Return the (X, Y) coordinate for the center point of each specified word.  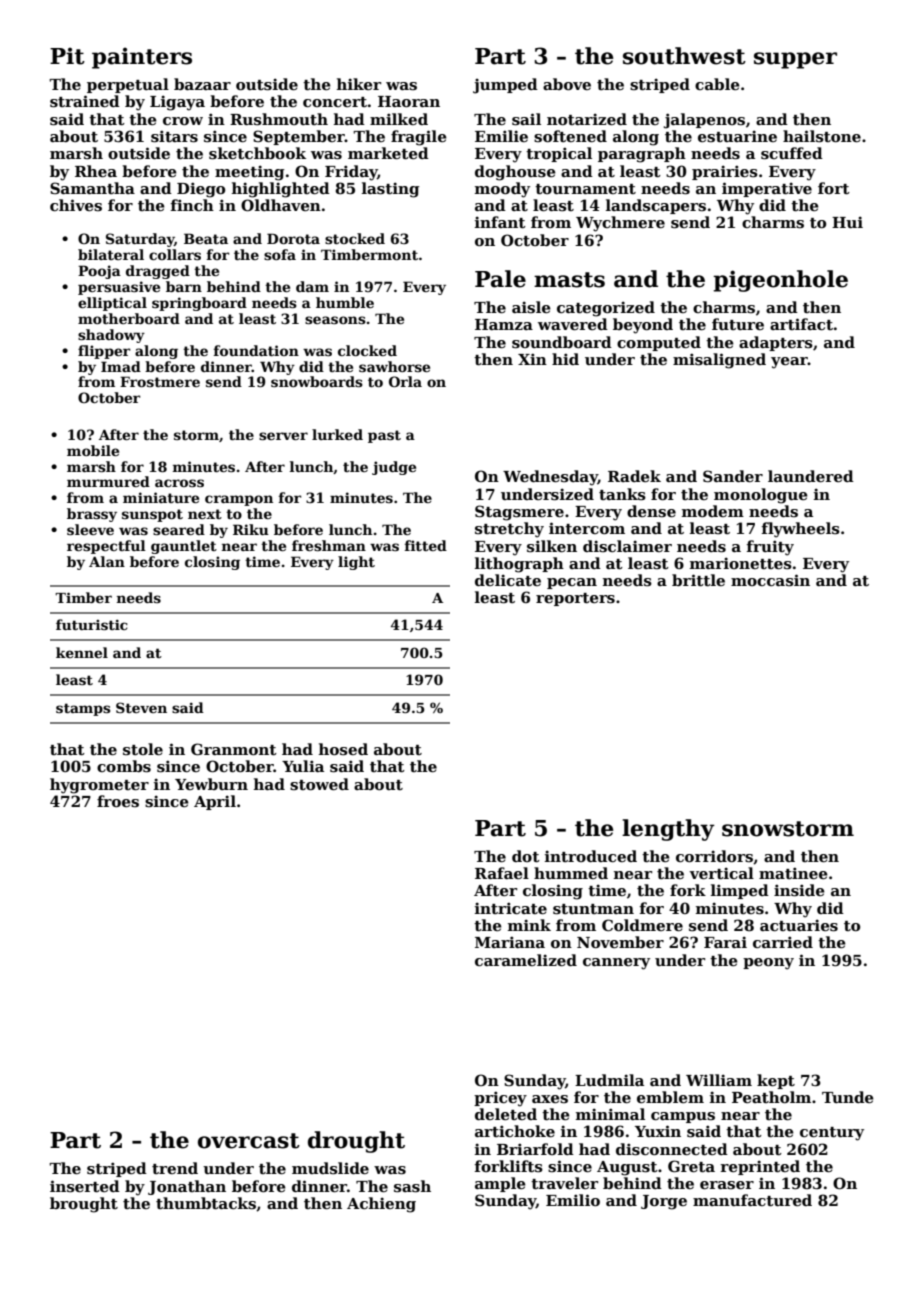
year (789, 363)
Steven (141, 707)
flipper (104, 352)
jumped (505, 86)
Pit (67, 56)
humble (345, 302)
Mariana (510, 942)
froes (118, 801)
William (719, 1080)
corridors (714, 856)
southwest (684, 56)
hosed (343, 749)
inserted (85, 1186)
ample (500, 1184)
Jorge (664, 1202)
